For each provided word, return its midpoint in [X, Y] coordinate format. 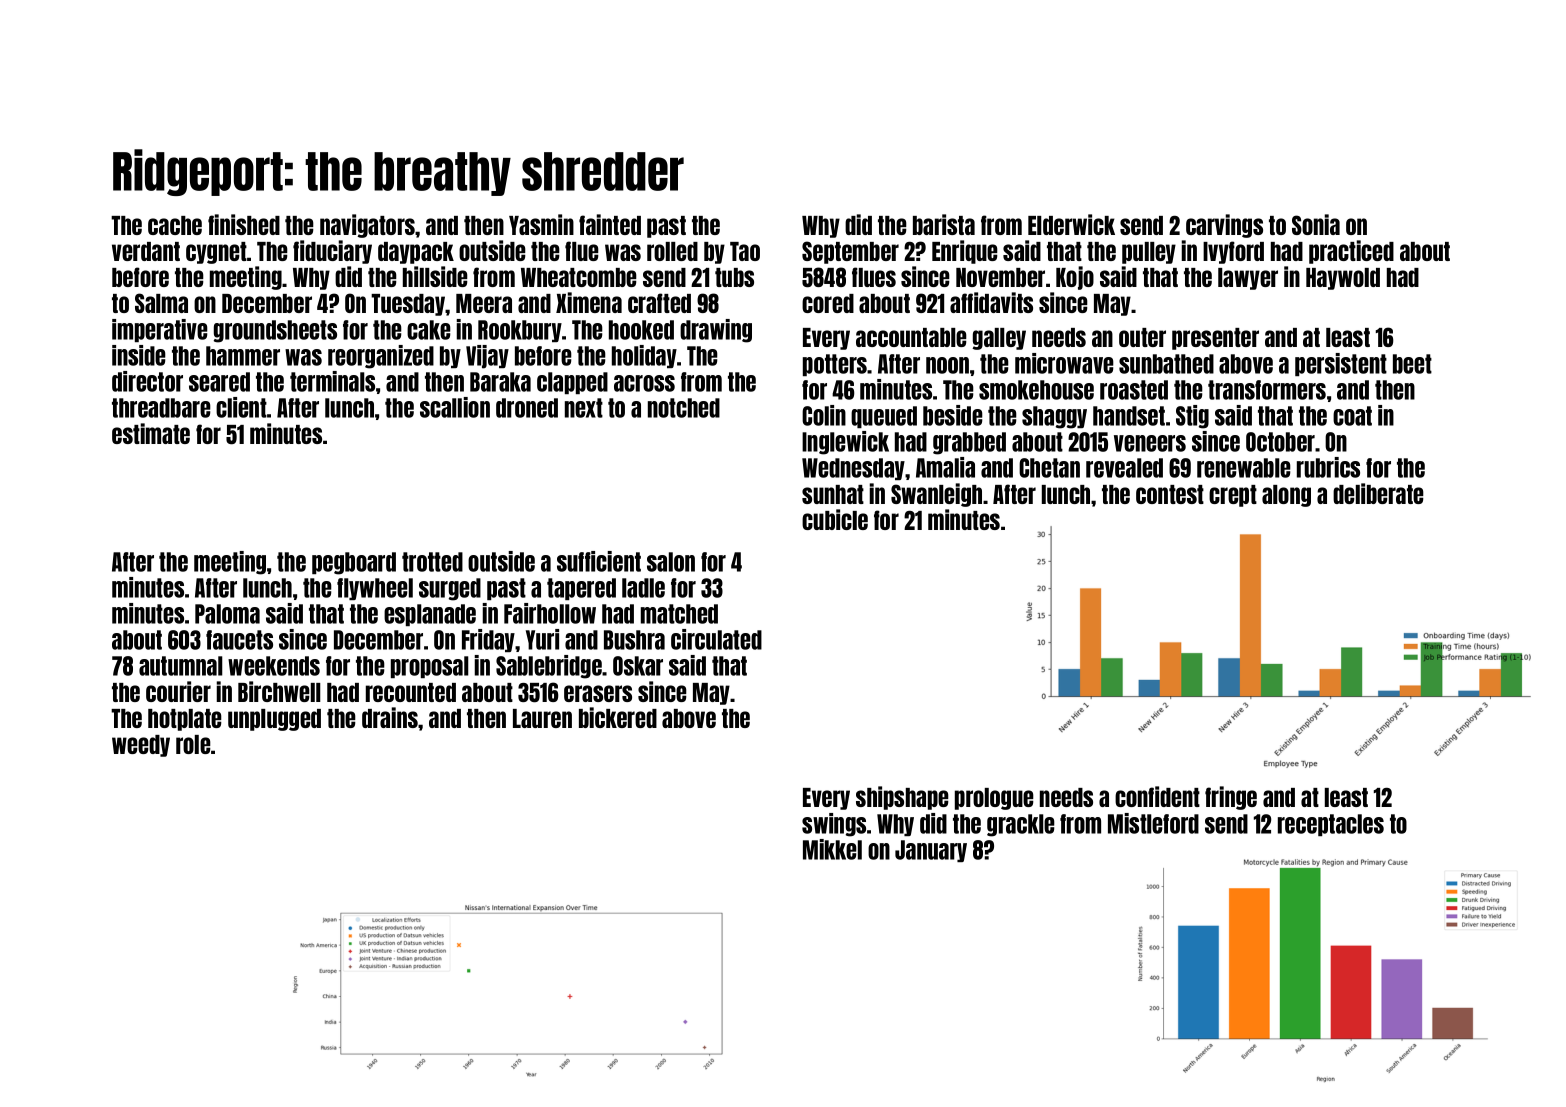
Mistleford [1153, 823]
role [193, 744]
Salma [161, 303]
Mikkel [832, 849]
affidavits [991, 302]
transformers [1267, 390]
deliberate [1378, 493]
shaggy [1054, 417]
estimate [151, 433]
